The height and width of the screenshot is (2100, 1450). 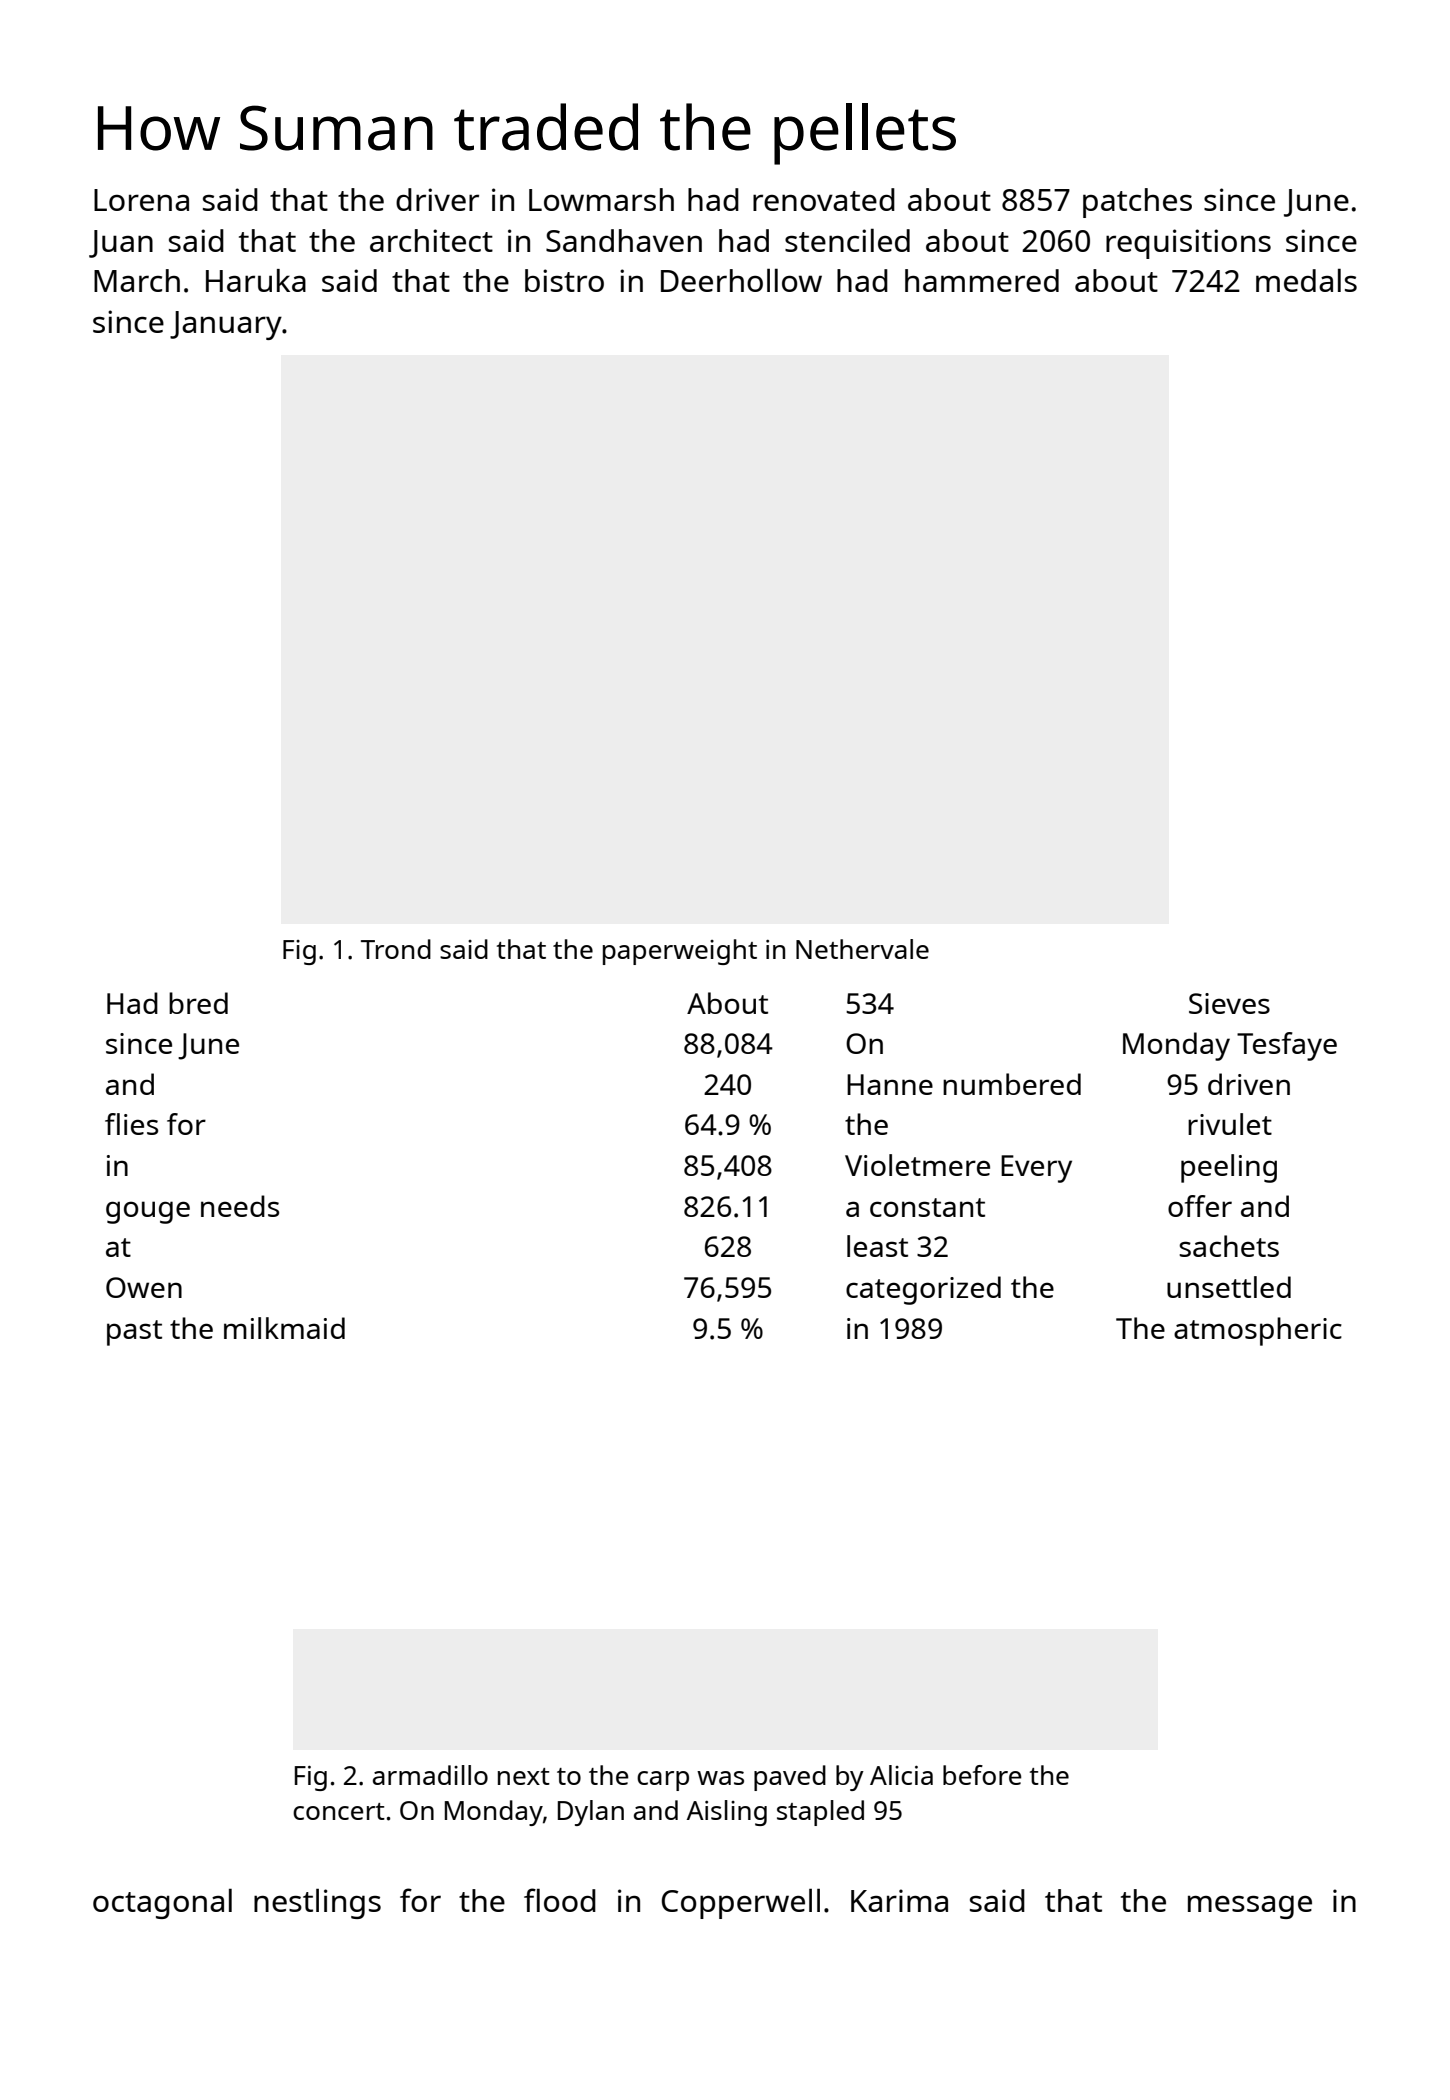 What do you see at coordinates (680, 952) in the screenshot?
I see `paperweight` at bounding box center [680, 952].
